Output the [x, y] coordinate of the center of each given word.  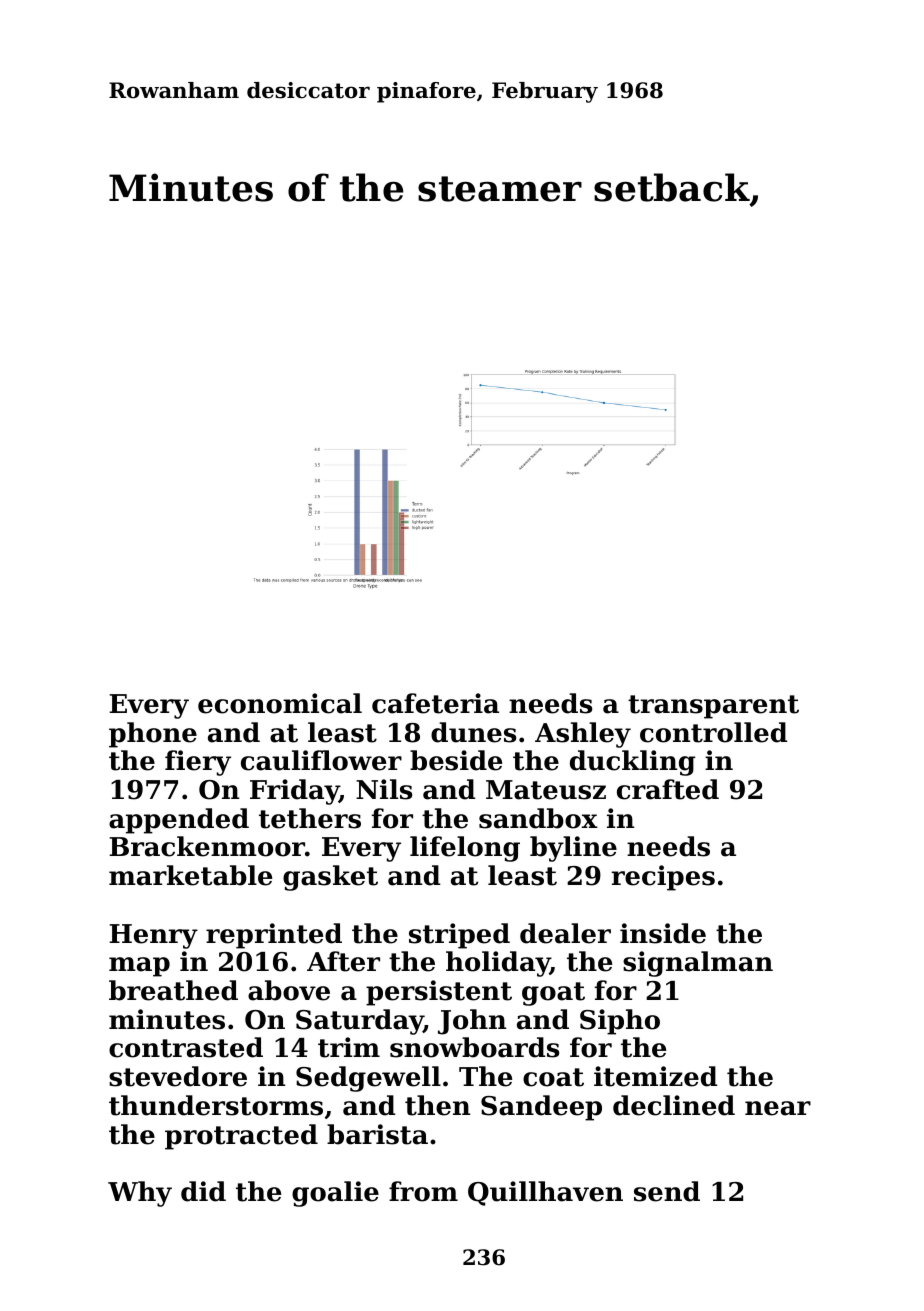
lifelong [465, 849]
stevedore [178, 1076]
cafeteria [435, 703]
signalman [698, 964]
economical [280, 703]
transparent [713, 707]
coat [553, 1077]
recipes [663, 878]
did [203, 1191]
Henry [153, 936]
